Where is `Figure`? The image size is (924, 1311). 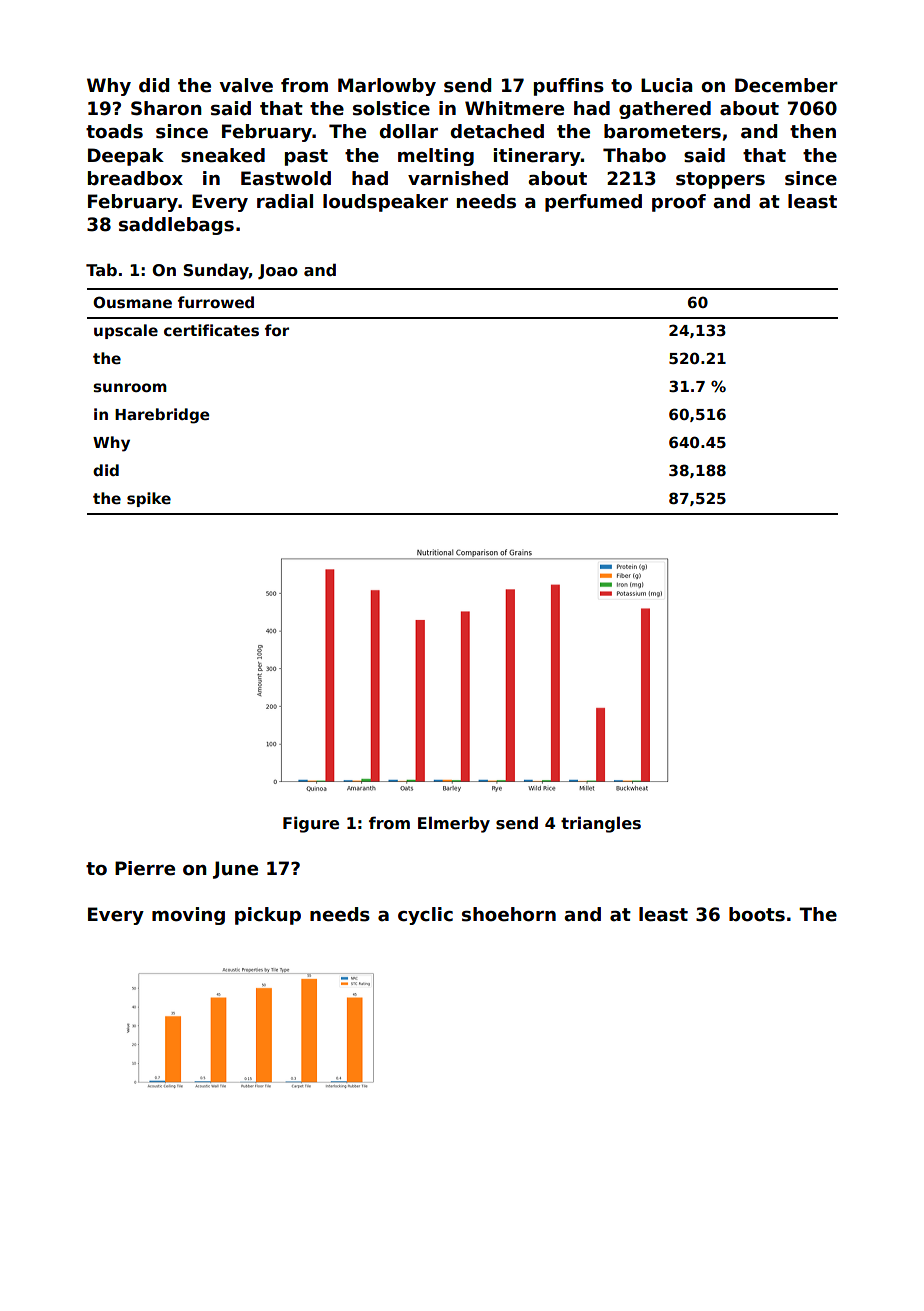 Figure is located at coordinates (311, 824).
